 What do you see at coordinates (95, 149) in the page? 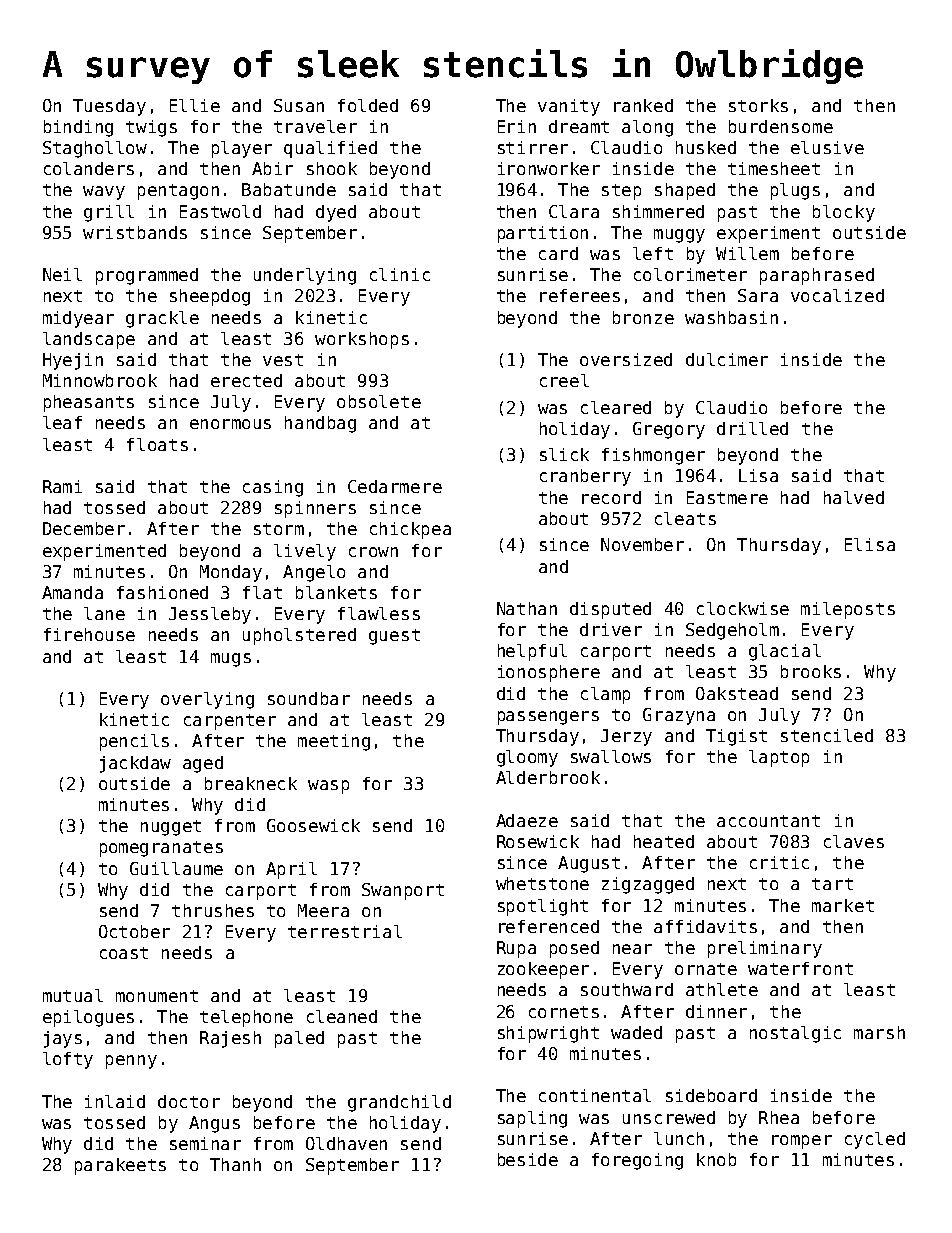
I see `Staghollow` at bounding box center [95, 149].
